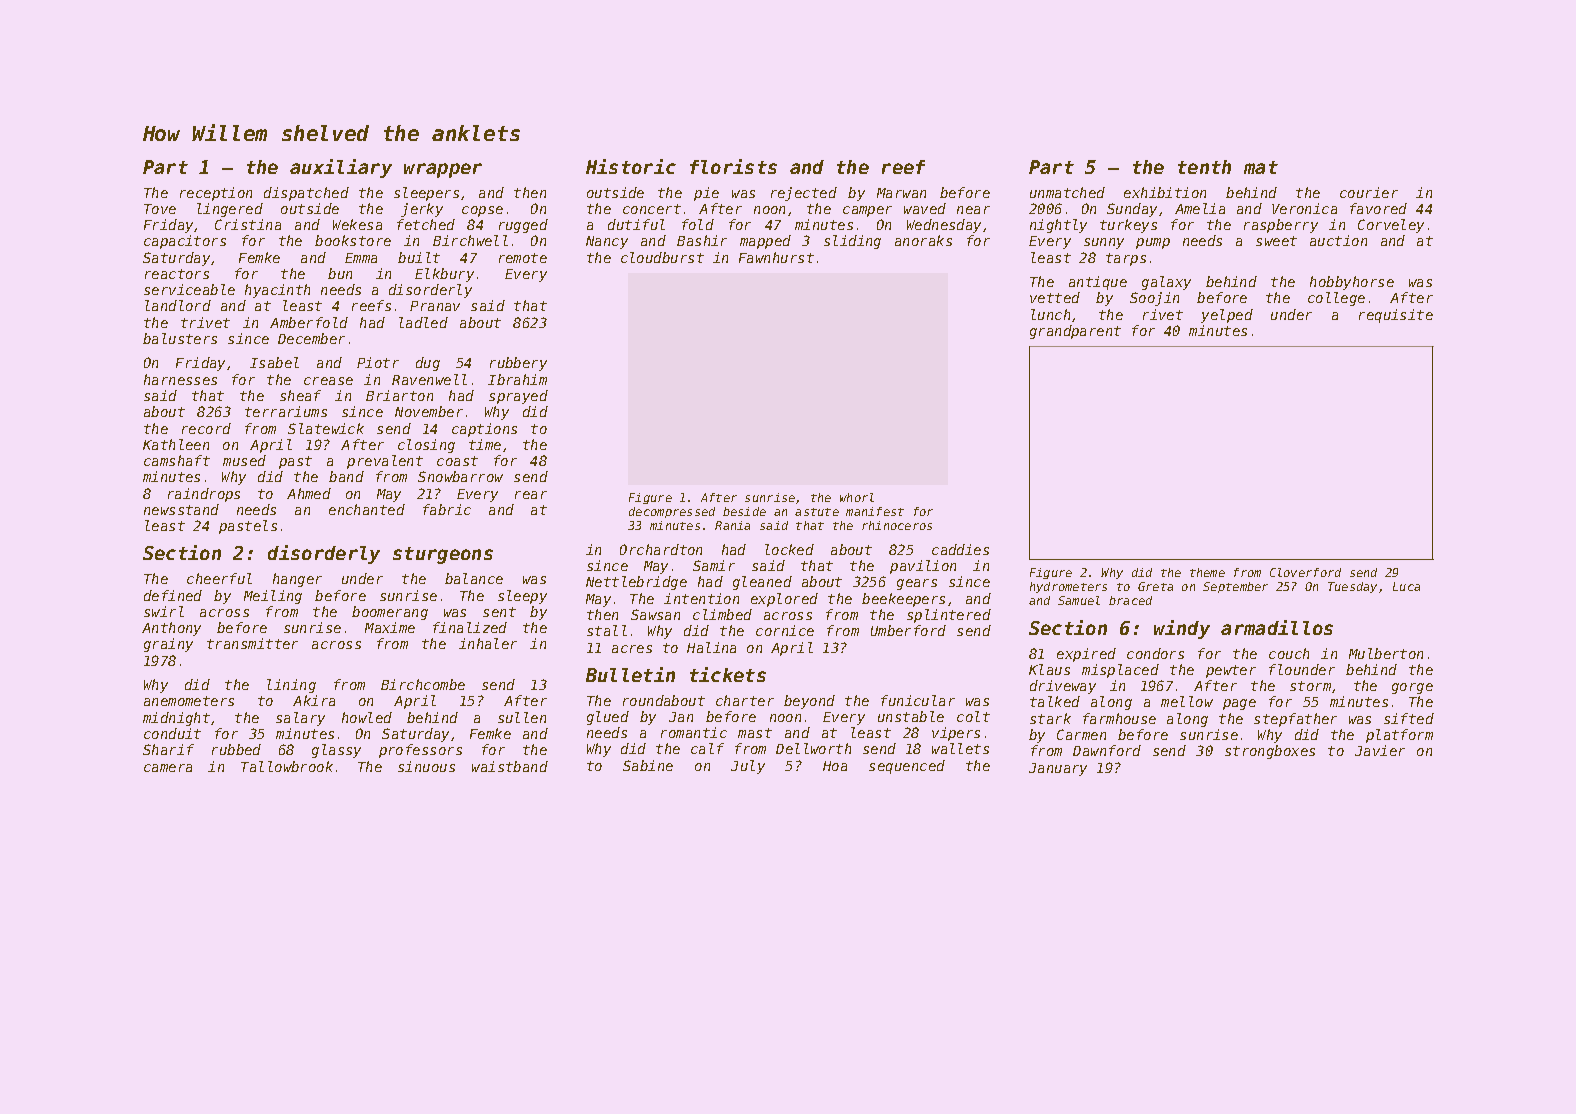 The width and height of the image is (1576, 1114). I want to click on vetted, so click(1055, 297).
